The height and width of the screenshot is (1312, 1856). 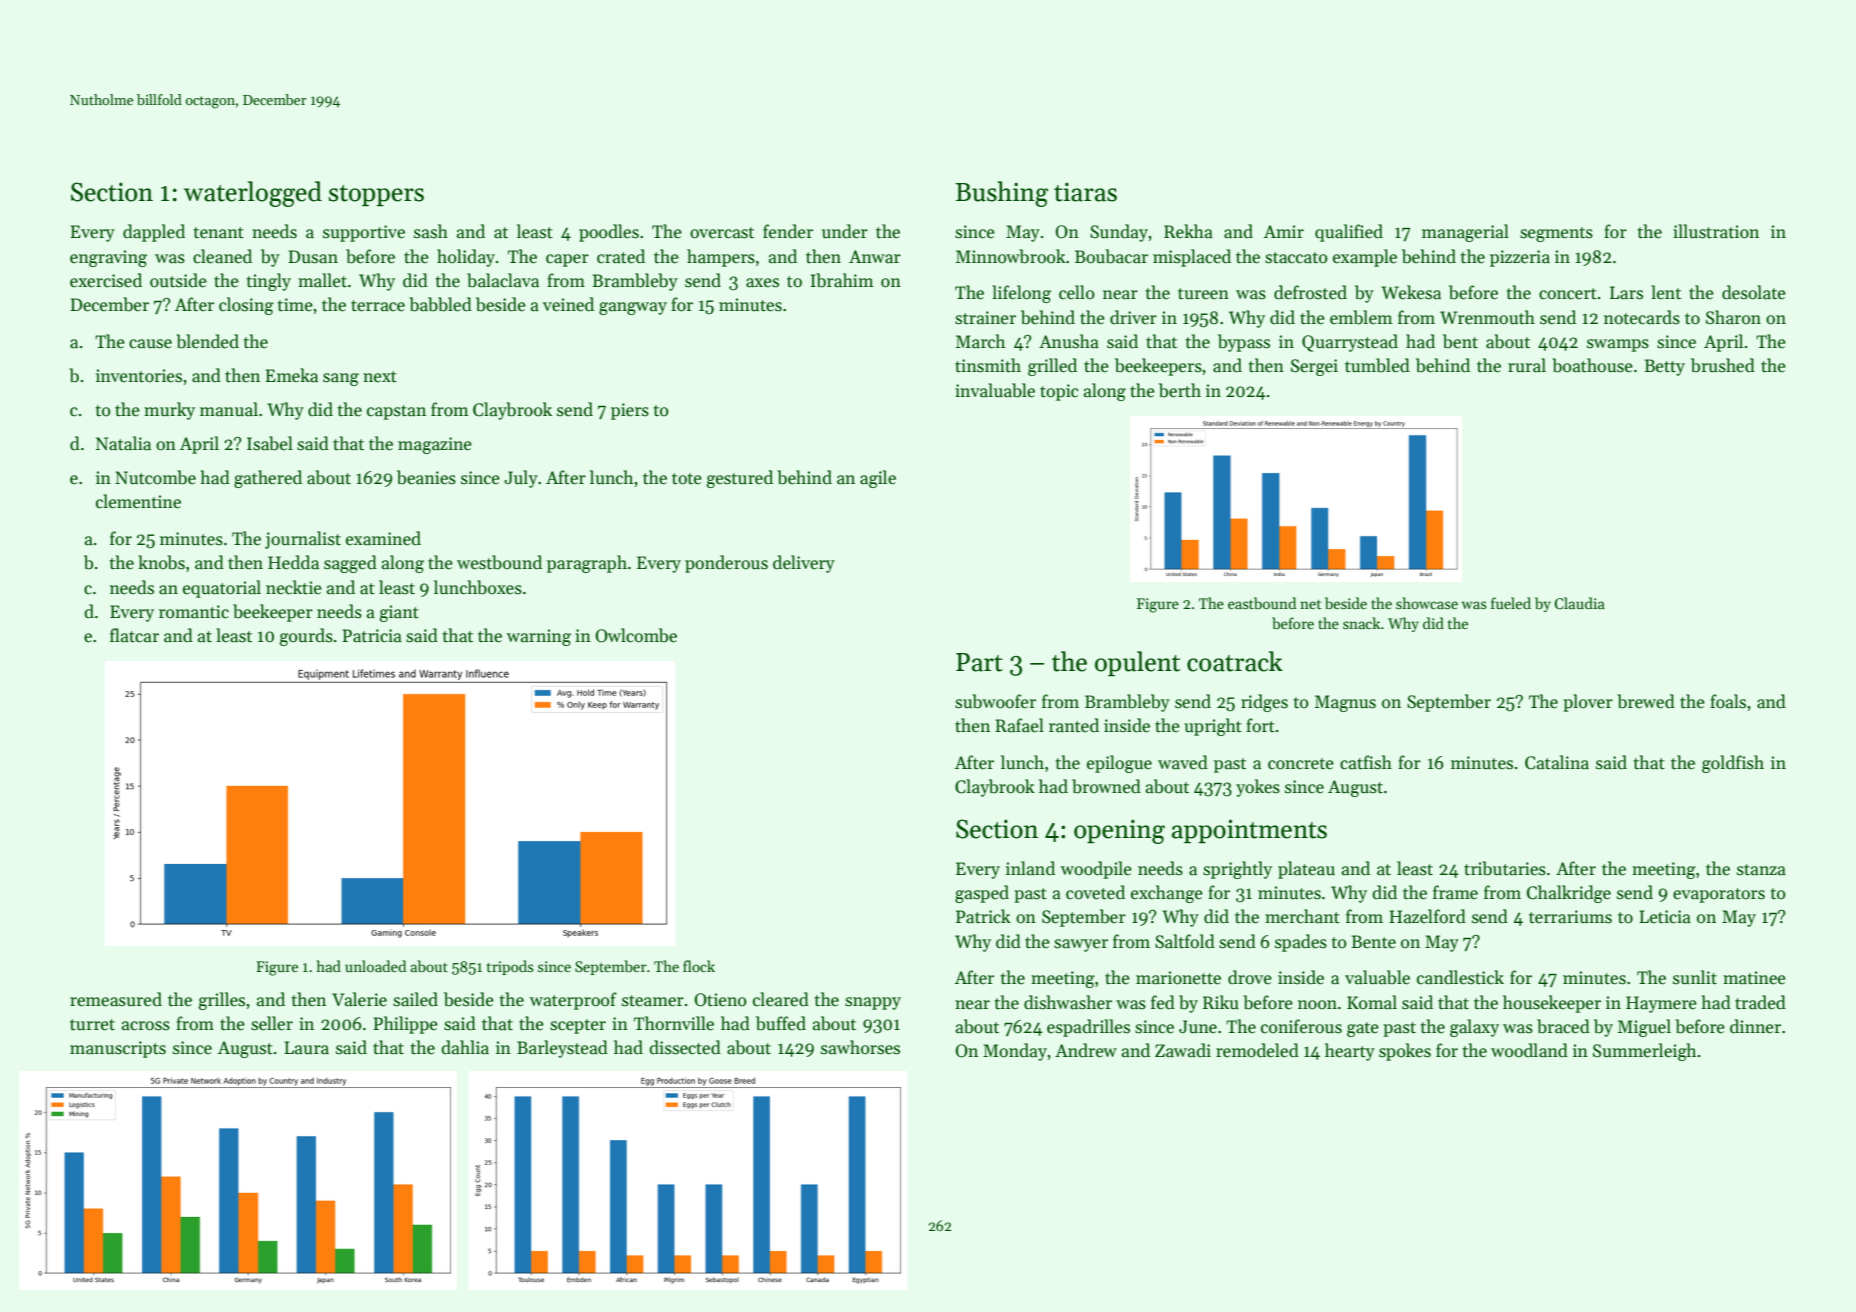 I want to click on knobs, so click(x=161, y=562).
